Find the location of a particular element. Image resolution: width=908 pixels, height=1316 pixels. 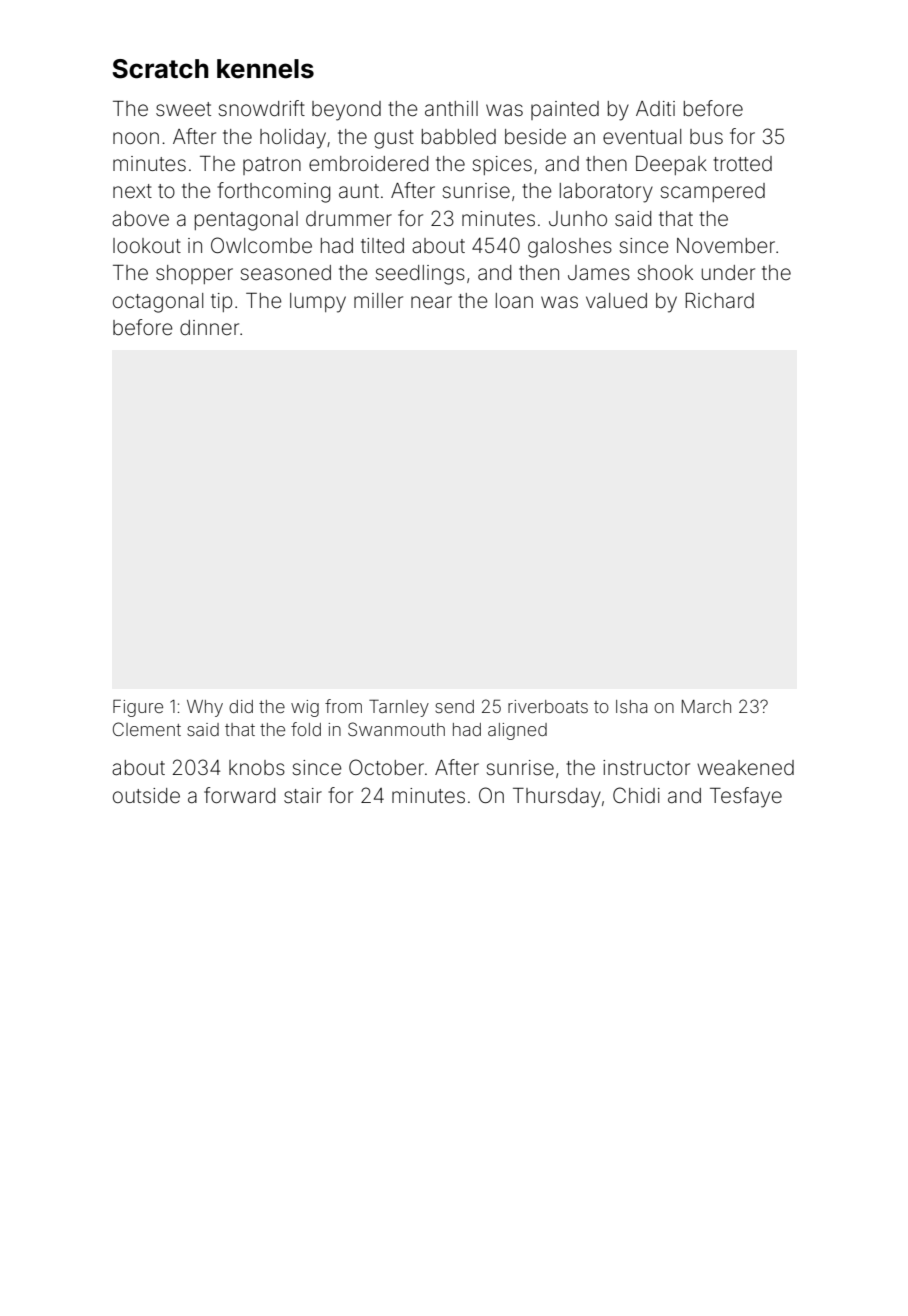

outside is located at coordinates (146, 795).
